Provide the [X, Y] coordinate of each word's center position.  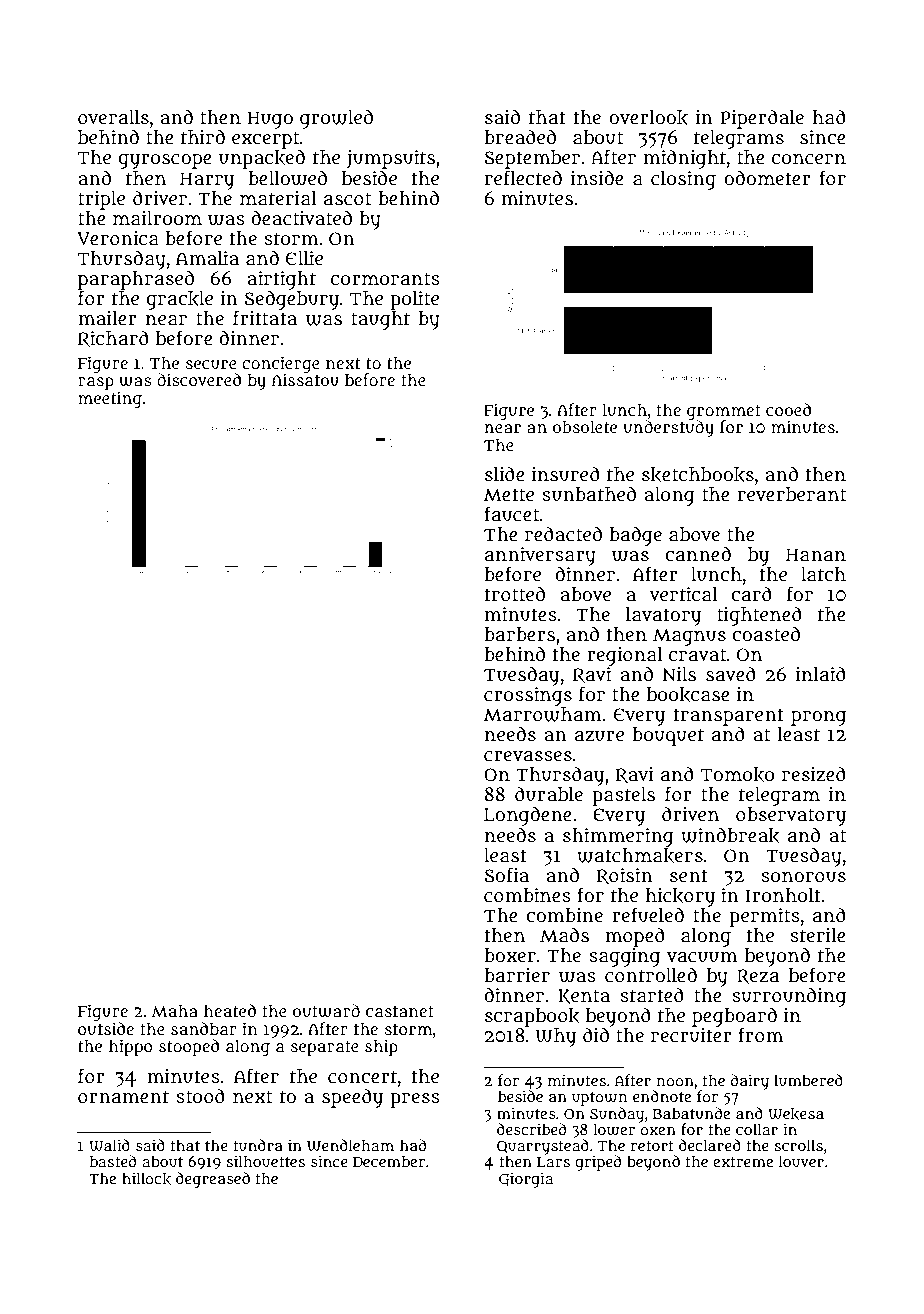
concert [362, 1076]
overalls [113, 117]
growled [336, 119]
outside [106, 1028]
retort [652, 1146]
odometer [767, 178]
